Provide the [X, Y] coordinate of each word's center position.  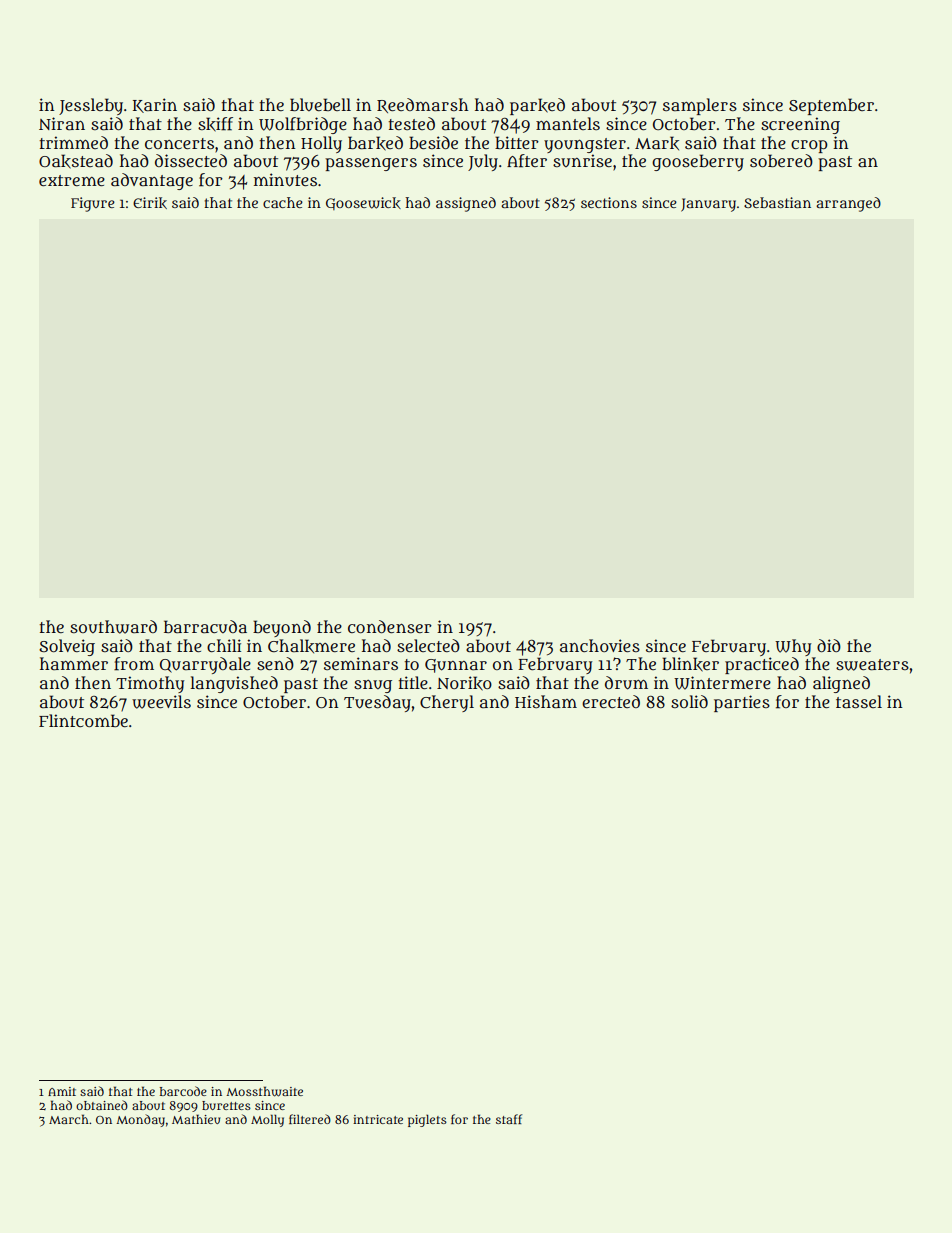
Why [793, 647]
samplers [700, 106]
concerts [179, 143]
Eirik [150, 203]
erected [611, 701]
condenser [390, 626]
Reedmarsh [423, 105]
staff [509, 1119]
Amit [62, 1091]
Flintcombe [83, 720]
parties [742, 703]
